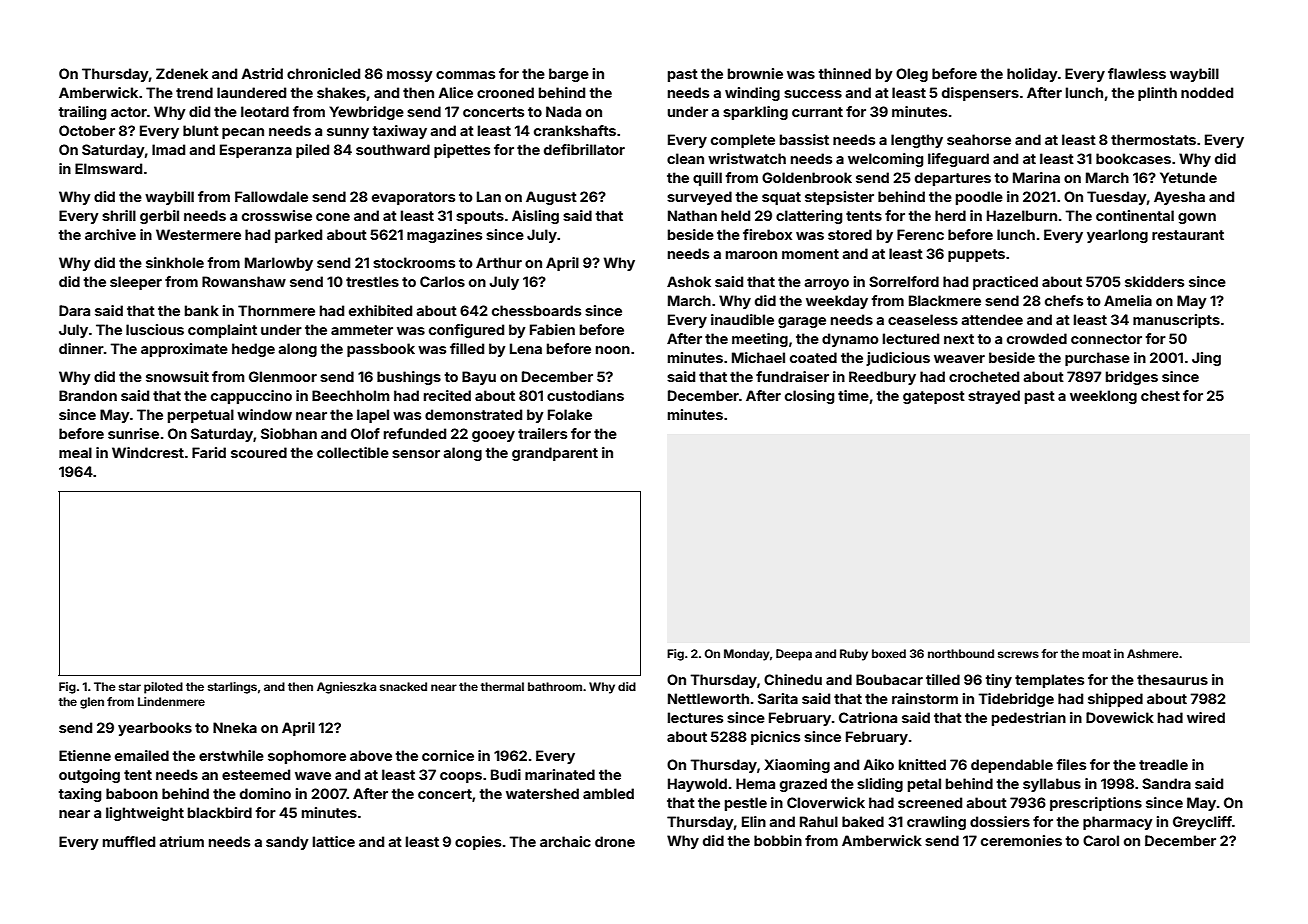 This page has width=1308, height=924. Describe the element at coordinates (380, 310) in the page. I see `exhibited` at that location.
